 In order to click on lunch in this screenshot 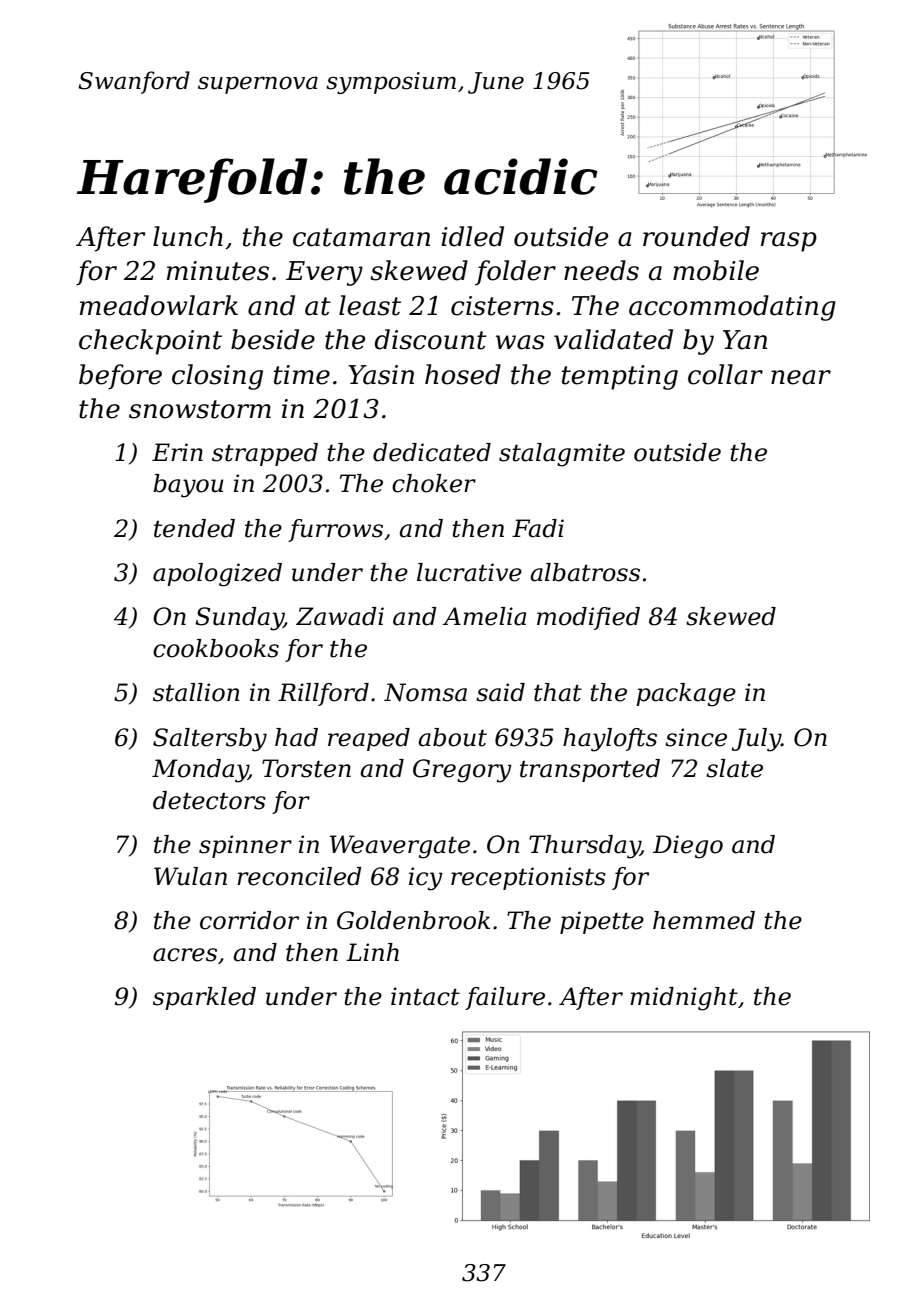, I will do `click(188, 236)`.
